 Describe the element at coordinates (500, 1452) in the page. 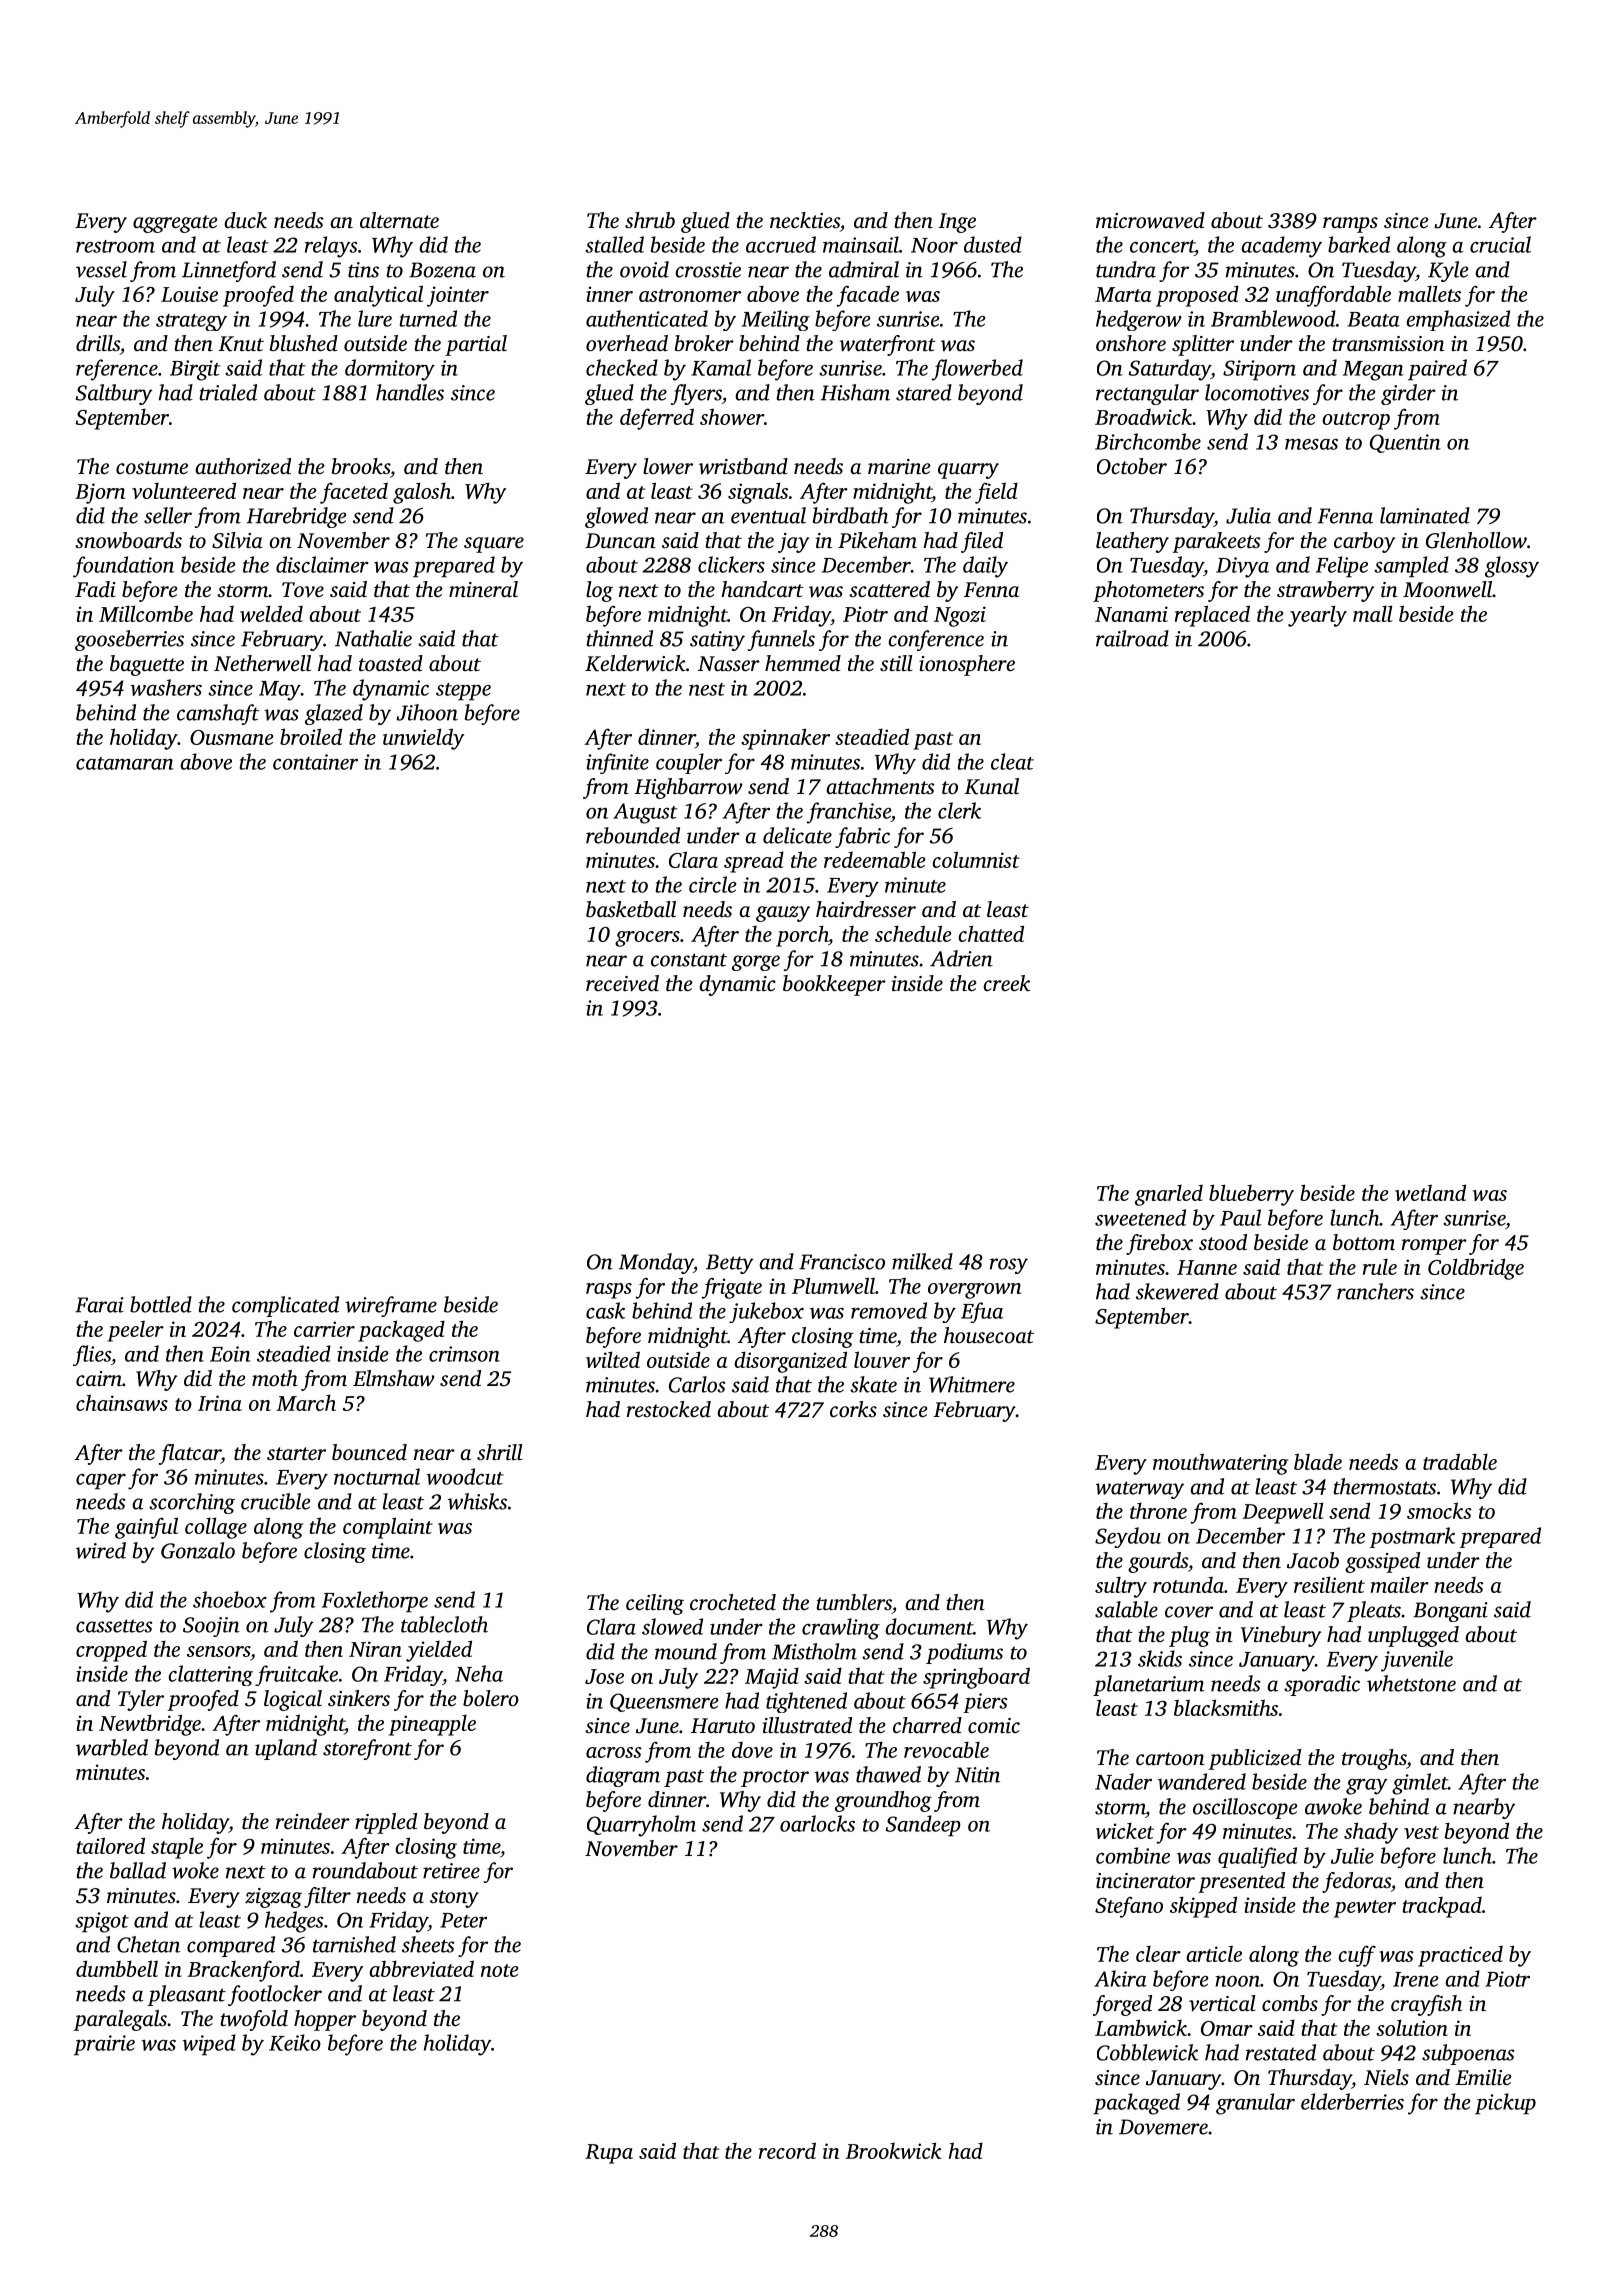

I see `shrill` at that location.
